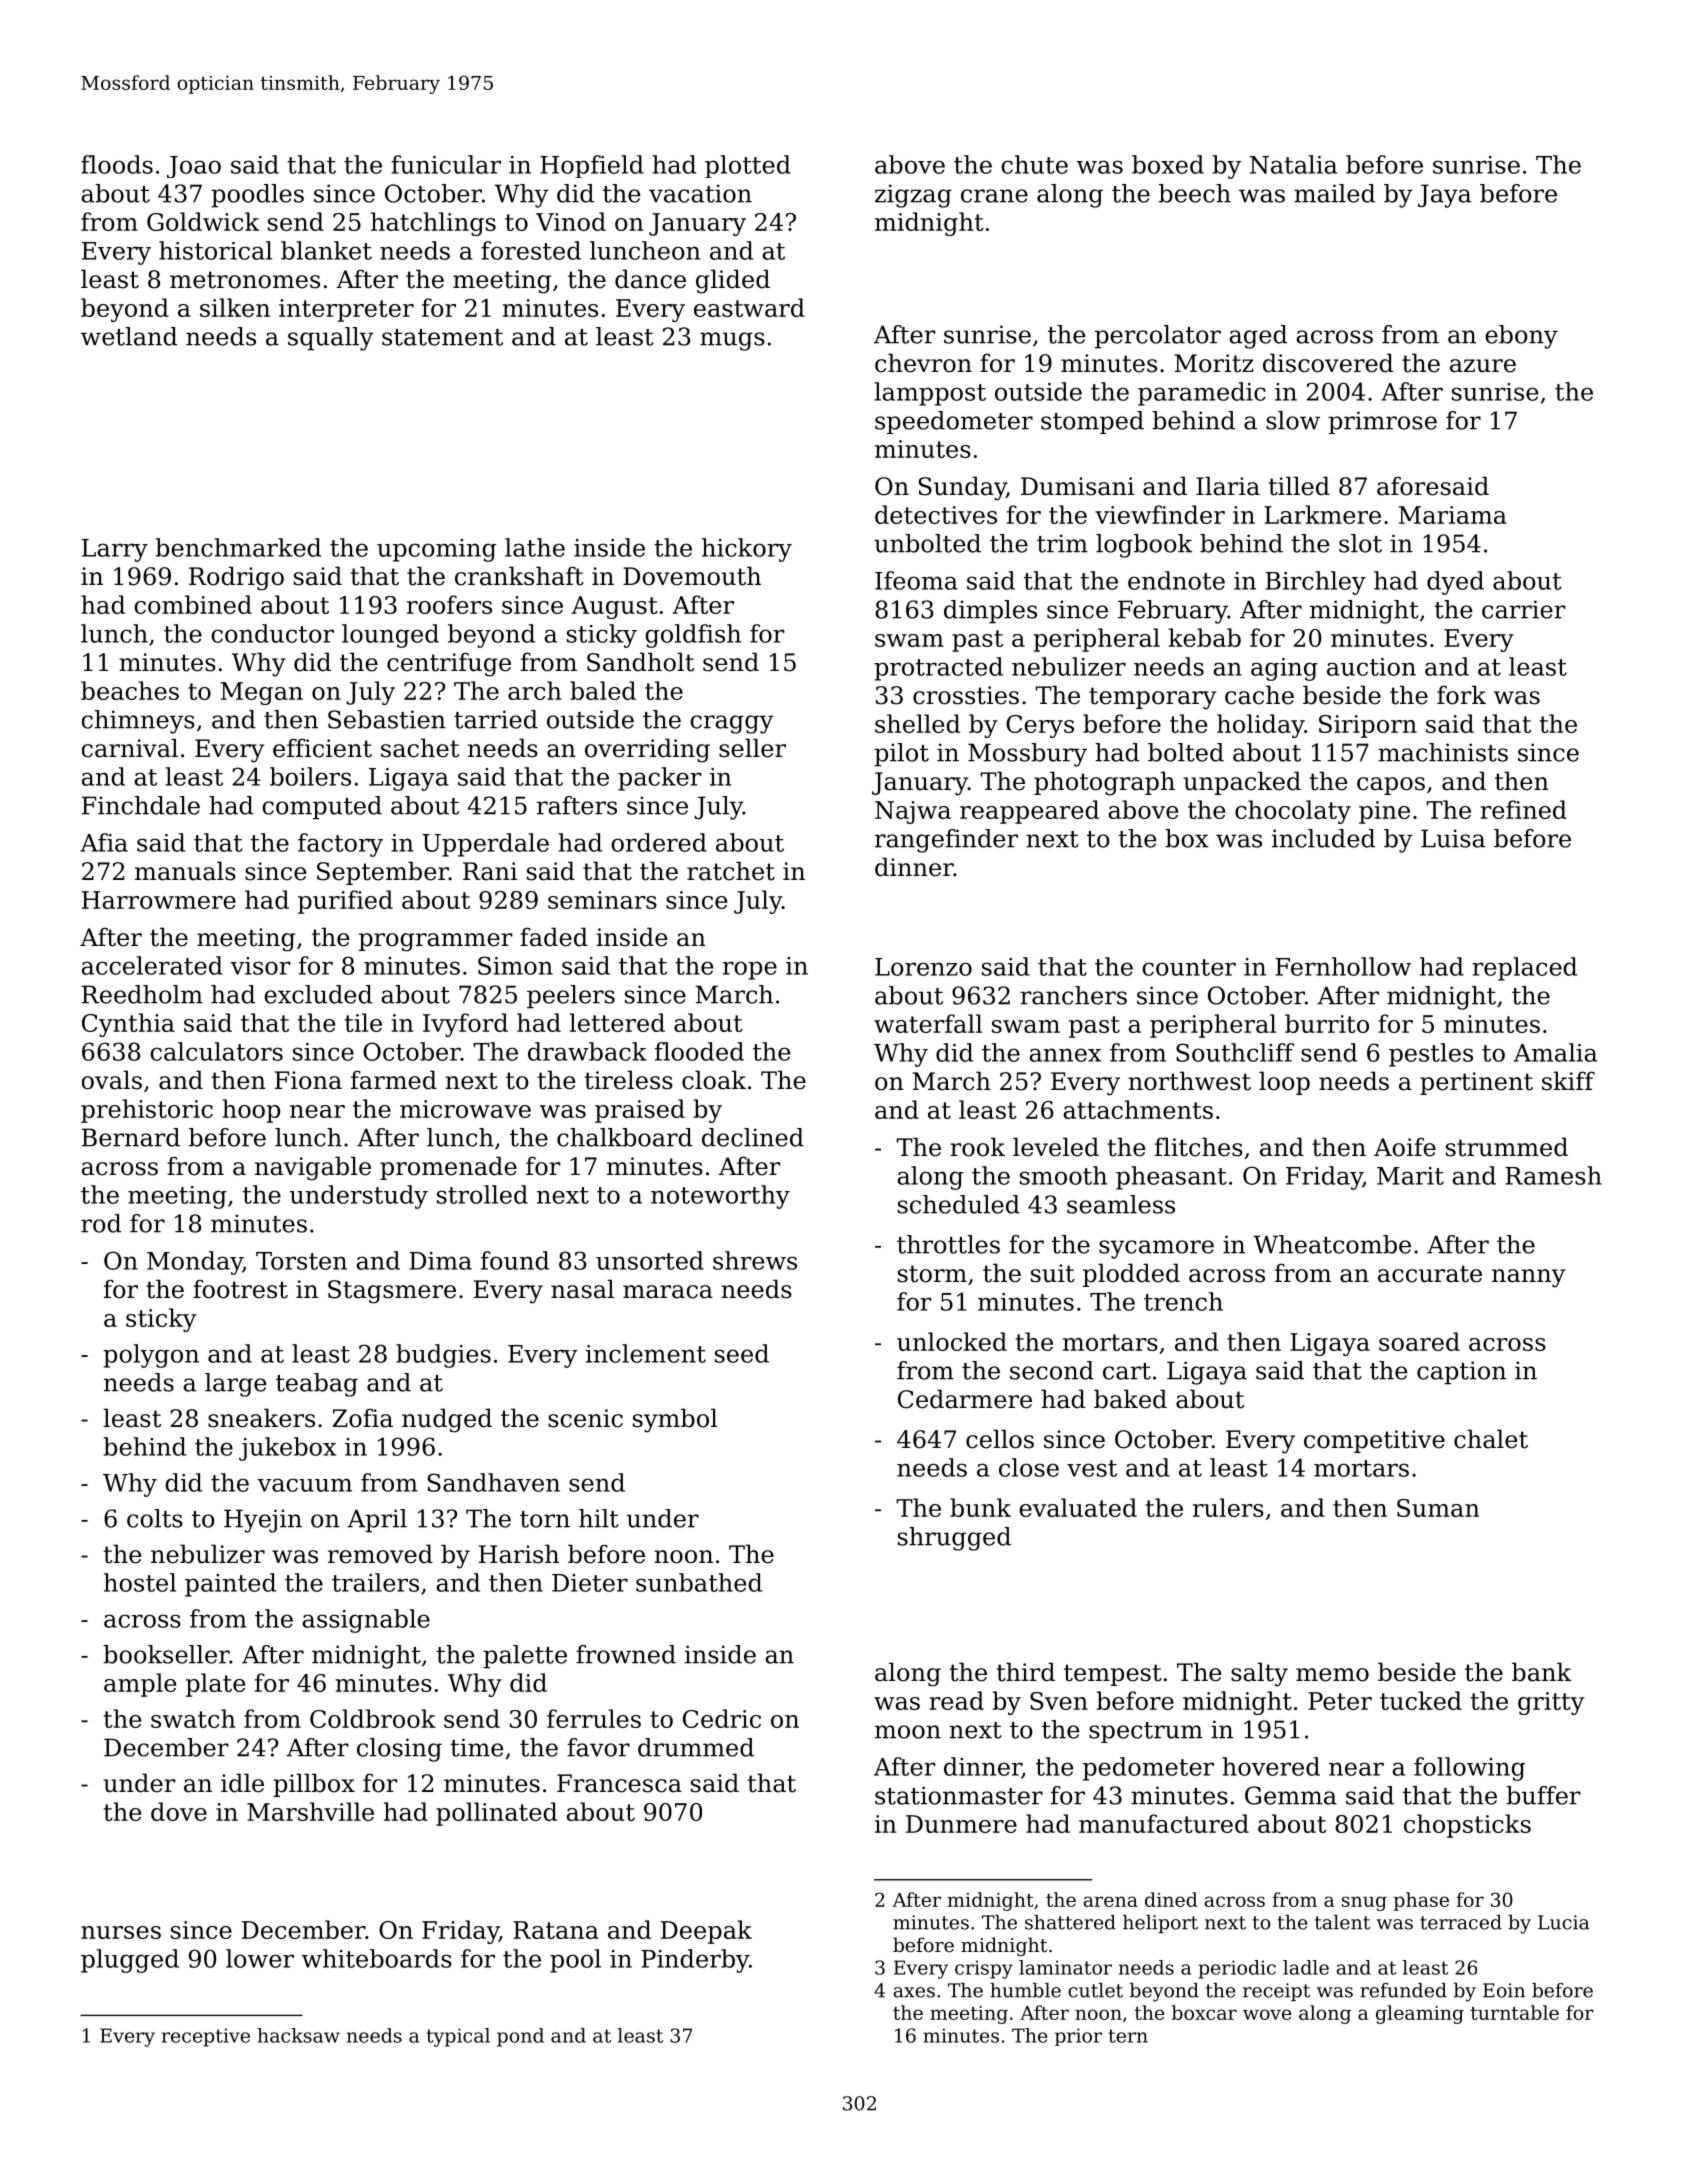 The image size is (1683, 2178). I want to click on Dima, so click(440, 1261).
